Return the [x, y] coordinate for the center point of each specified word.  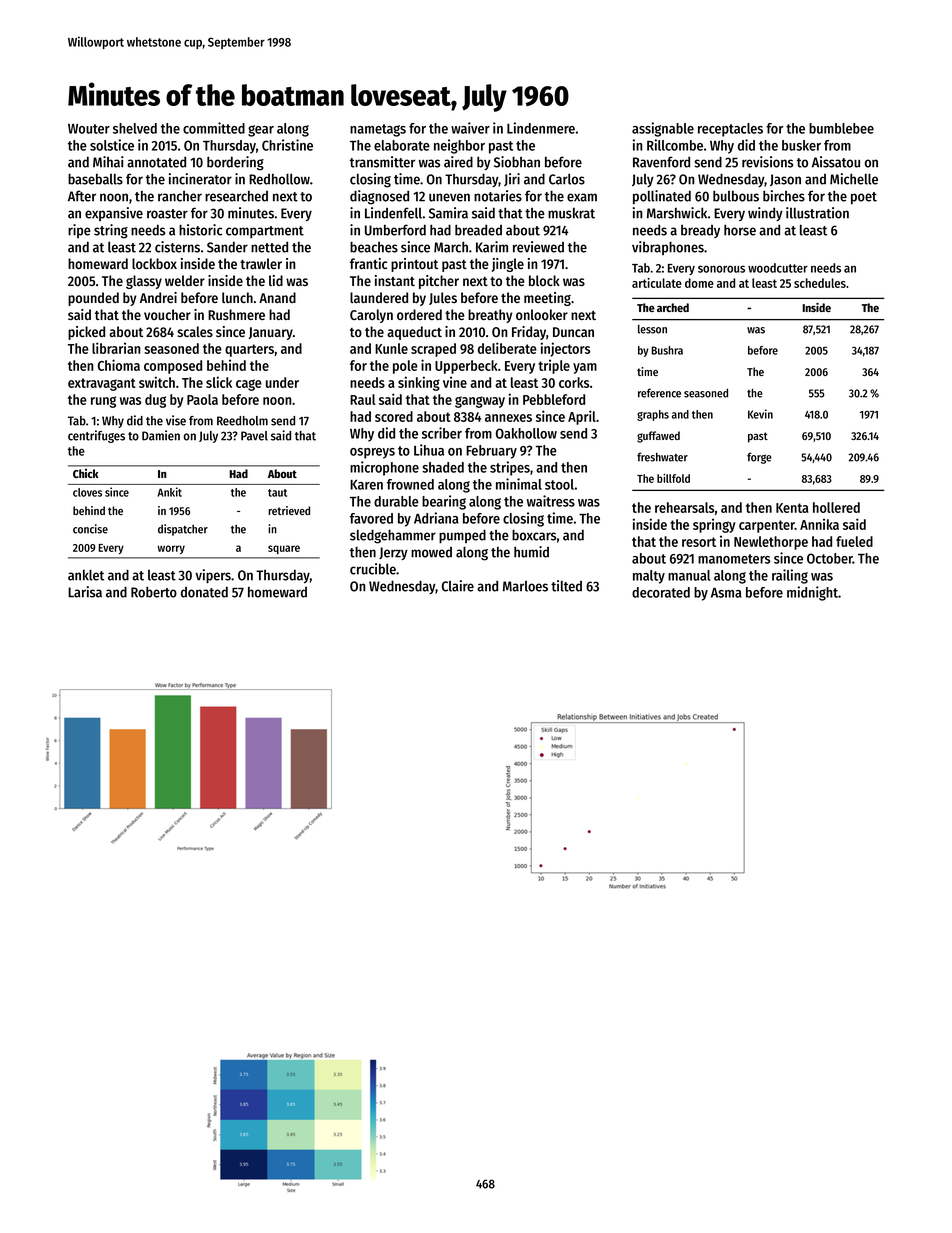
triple [554, 366]
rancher [180, 196]
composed [173, 367]
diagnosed [379, 197]
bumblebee [841, 128]
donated [204, 592]
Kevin [760, 414]
